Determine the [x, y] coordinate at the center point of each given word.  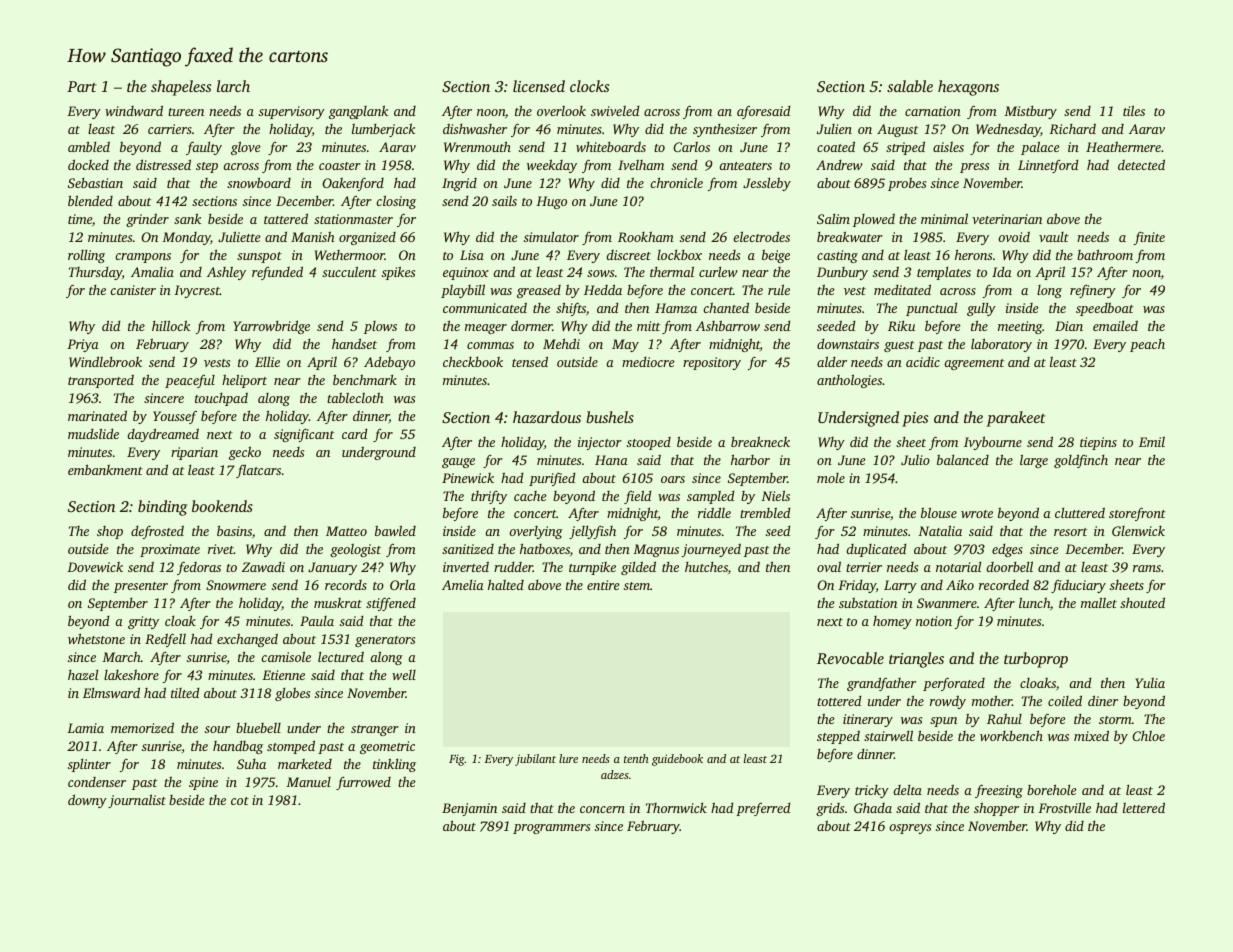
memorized [142, 727]
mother [992, 700]
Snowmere [236, 585]
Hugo [551, 202]
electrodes [761, 236]
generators [385, 641]
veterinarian [1007, 219]
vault [1054, 237]
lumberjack [383, 130]
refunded [277, 273]
